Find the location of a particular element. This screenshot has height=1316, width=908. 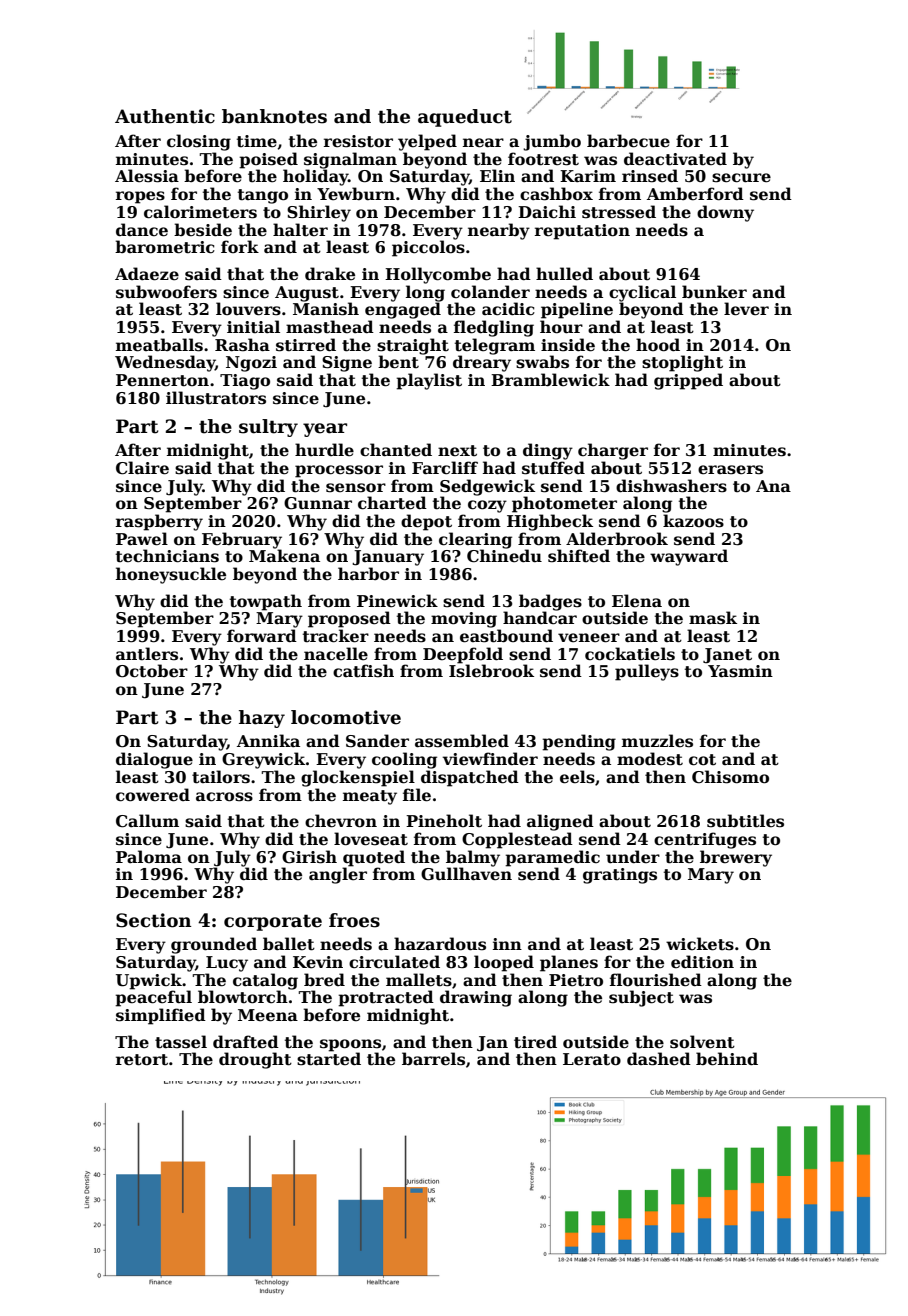

antlers is located at coordinates (147, 654).
